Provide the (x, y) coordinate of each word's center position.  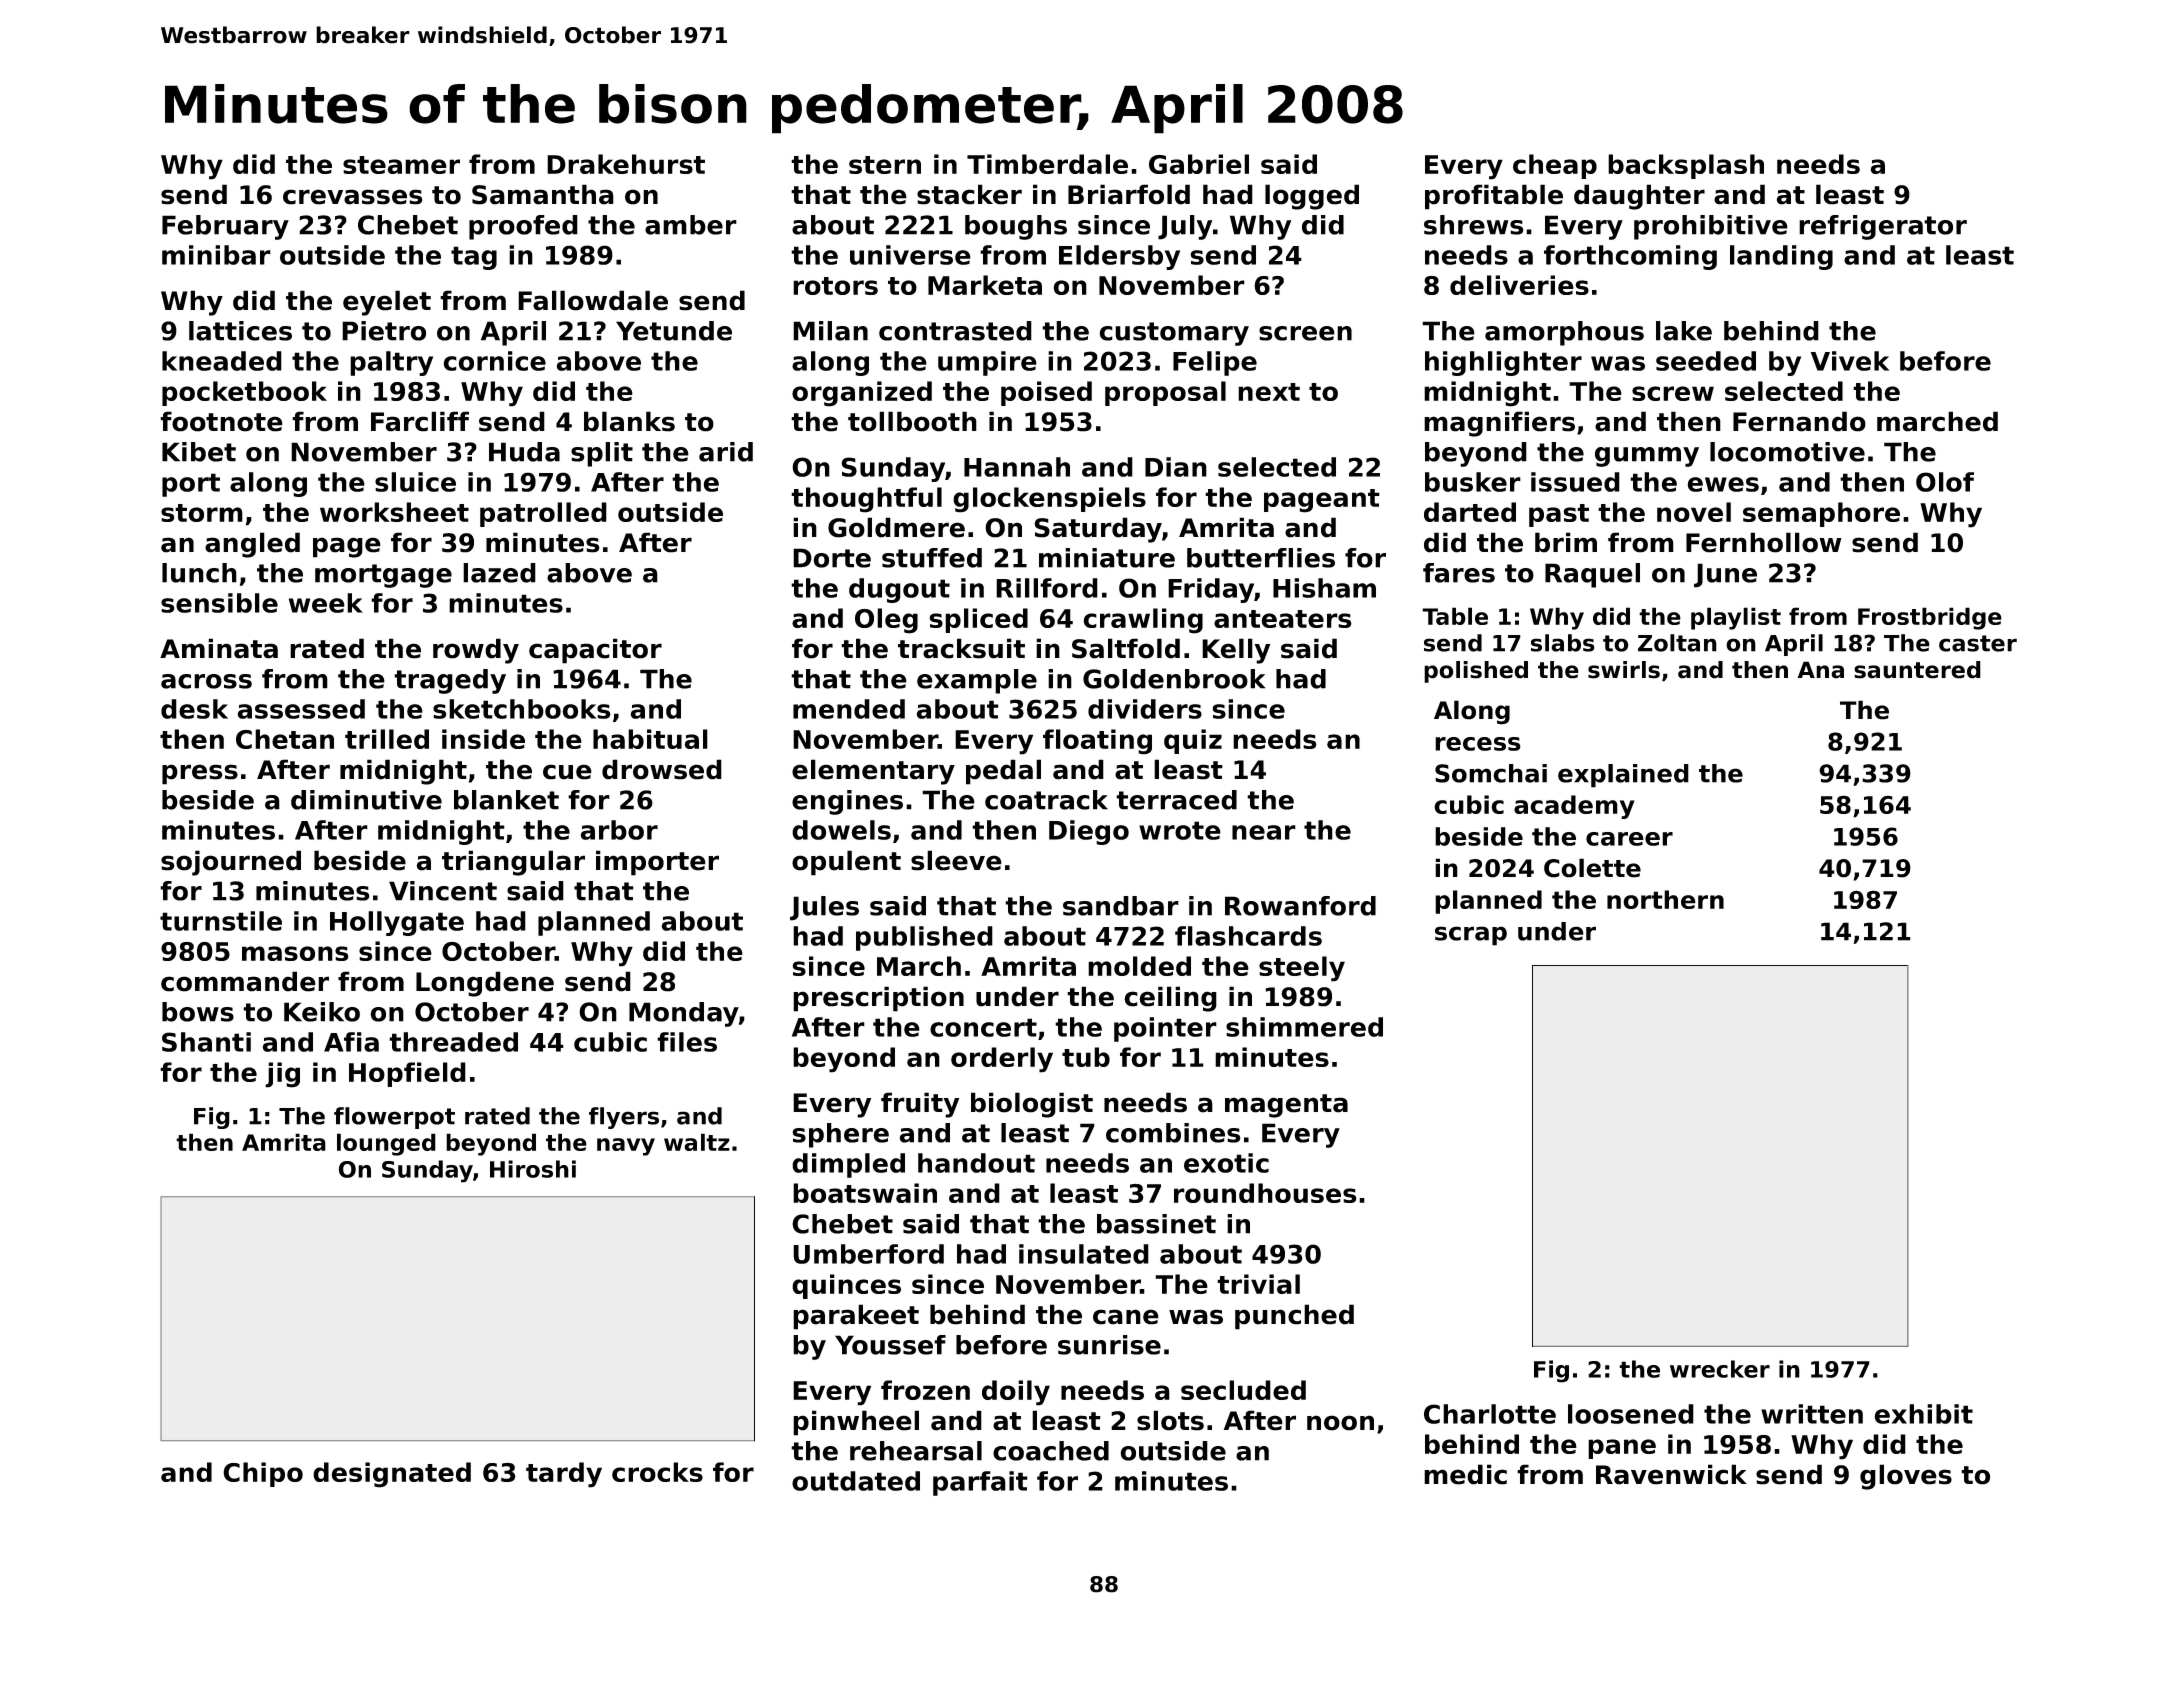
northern (1665, 899)
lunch (199, 573)
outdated (856, 1481)
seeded (1706, 361)
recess (1478, 744)
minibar (216, 255)
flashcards (1248, 936)
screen (1305, 333)
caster (1978, 643)
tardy (564, 1475)
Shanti (206, 1042)
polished (1476, 672)
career (1629, 839)
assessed (301, 709)
